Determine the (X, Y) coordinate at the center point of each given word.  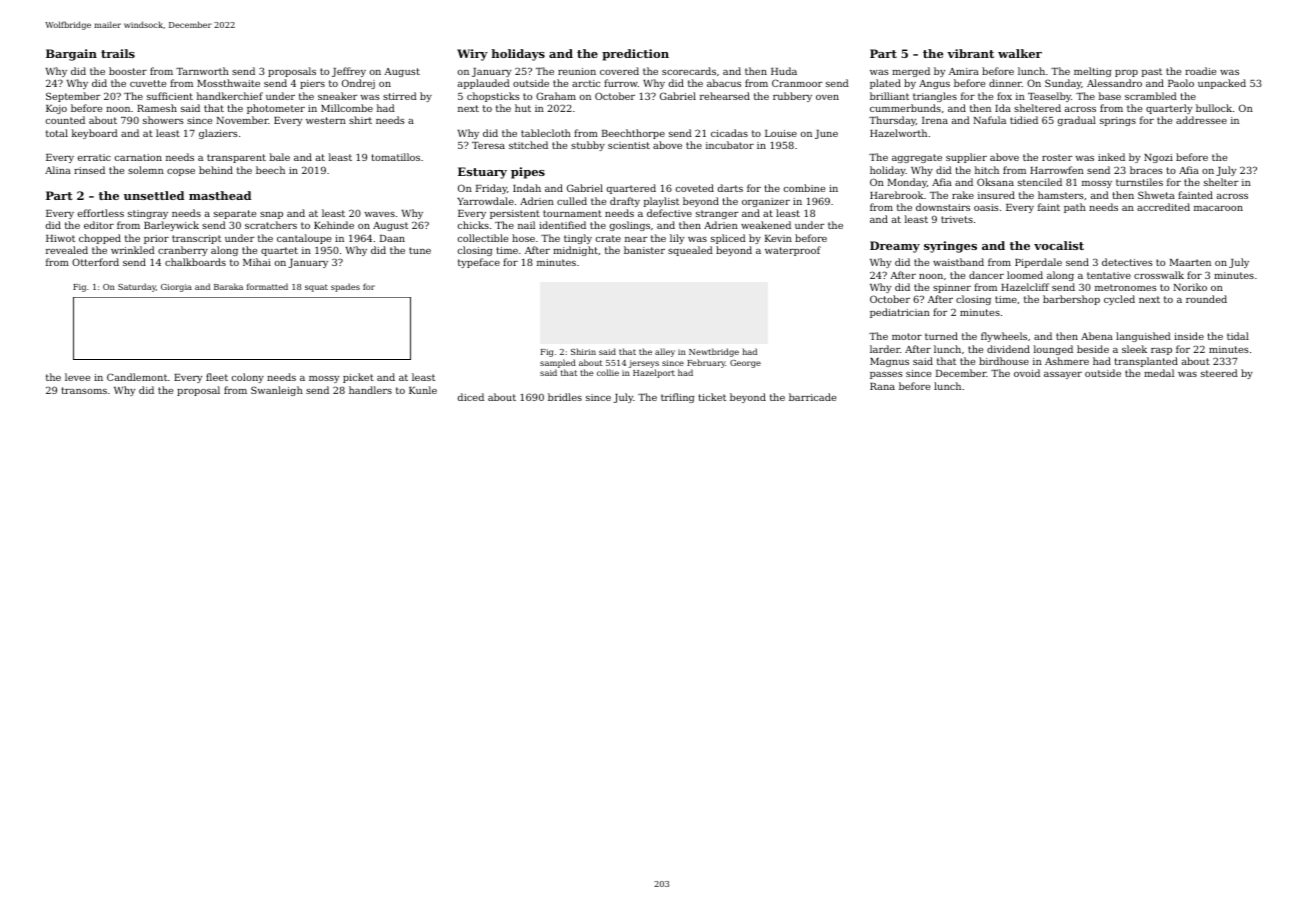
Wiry (472, 55)
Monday (907, 183)
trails (118, 53)
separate (235, 214)
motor (907, 336)
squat (316, 288)
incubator (730, 145)
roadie (1200, 71)
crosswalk (1159, 275)
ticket (712, 397)
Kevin (778, 238)
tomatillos (395, 157)
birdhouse (1004, 361)
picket (358, 378)
